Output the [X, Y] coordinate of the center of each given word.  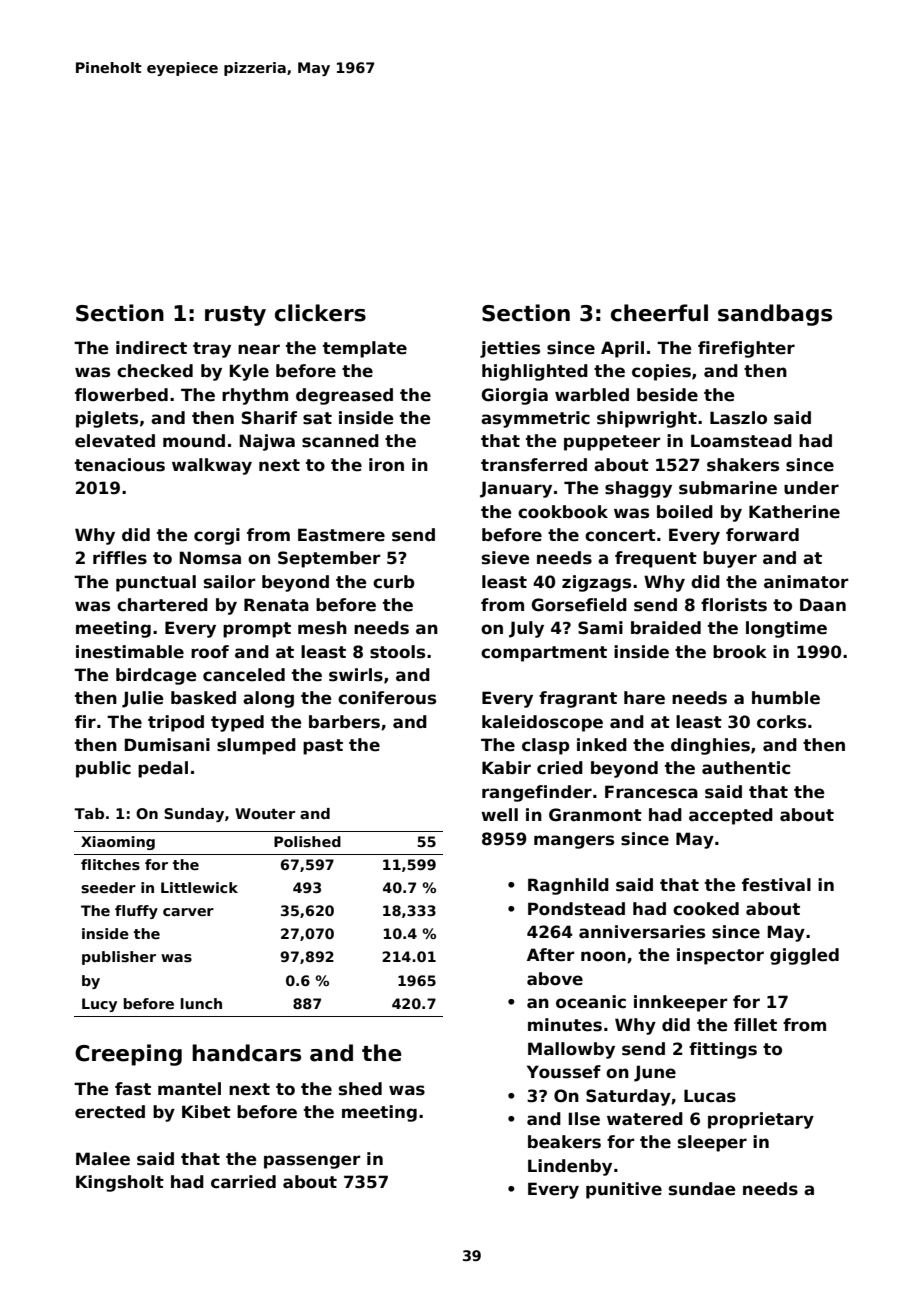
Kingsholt [120, 1183]
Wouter [265, 813]
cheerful [659, 313]
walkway [212, 466]
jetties [510, 349]
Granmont [595, 815]
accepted [731, 816]
